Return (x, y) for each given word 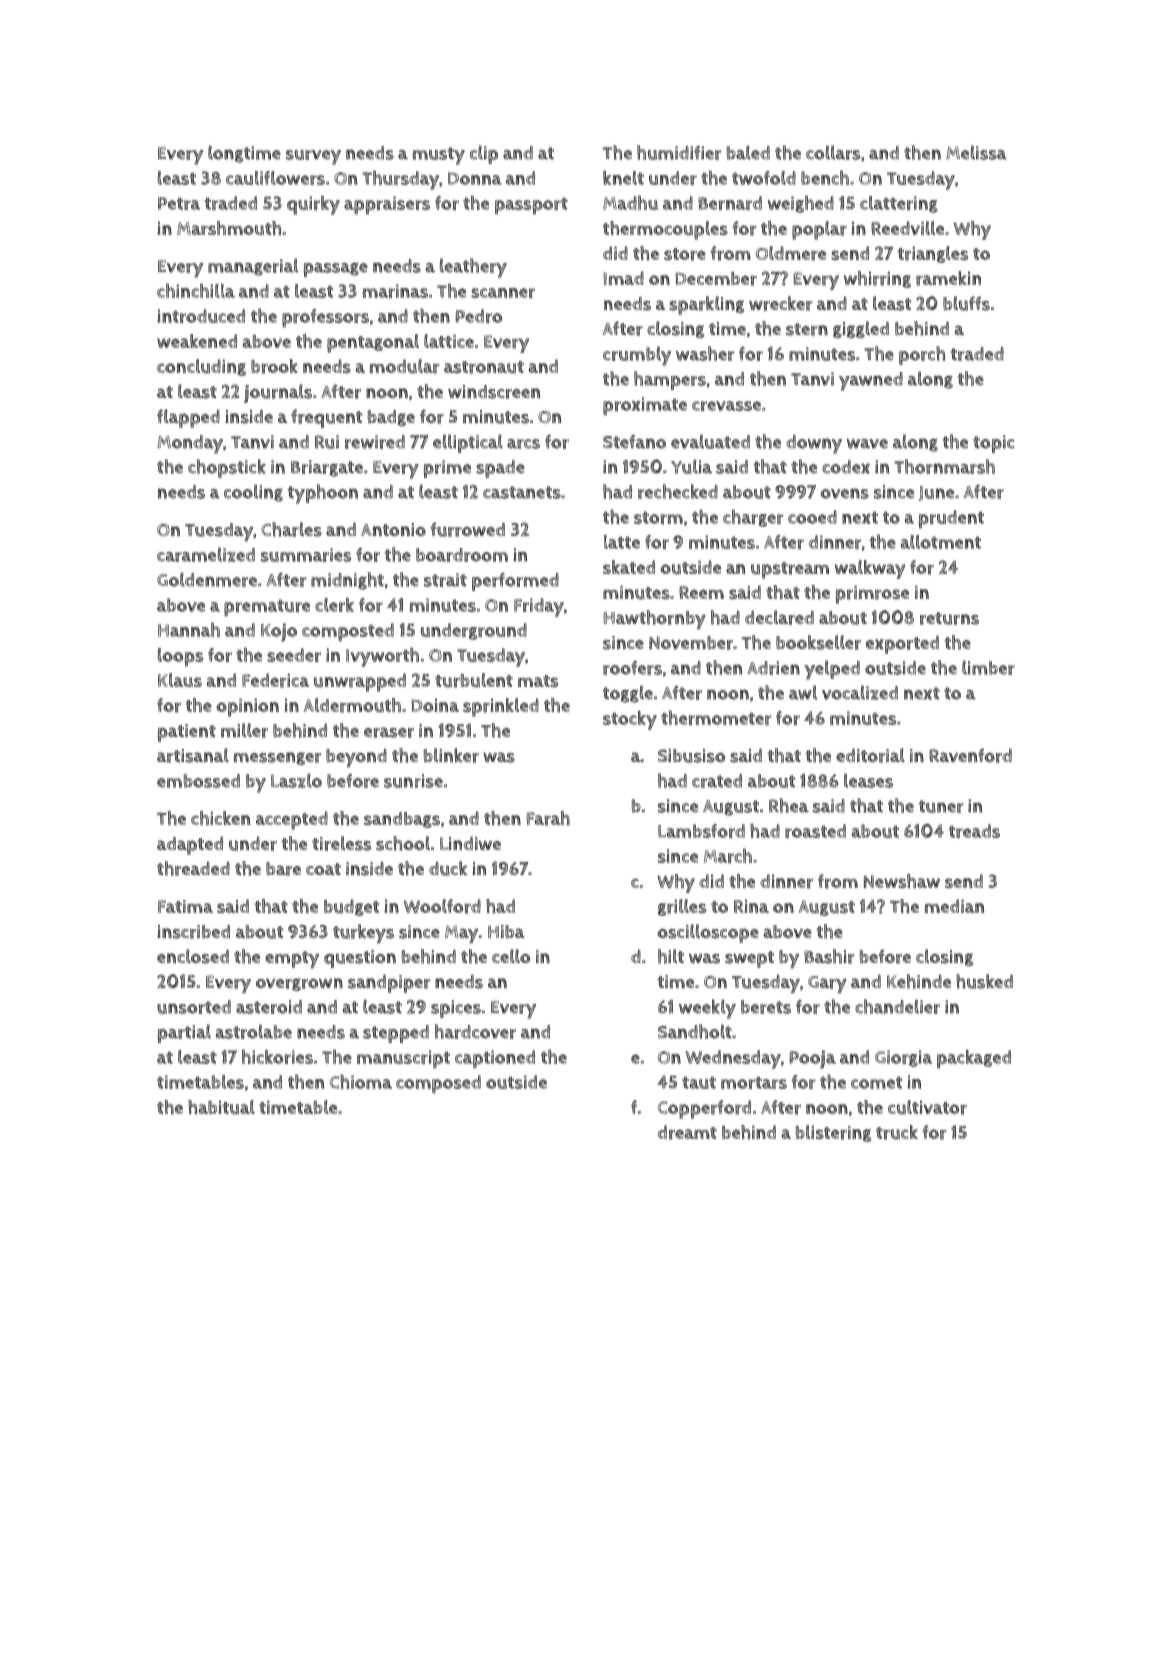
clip (484, 154)
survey (313, 157)
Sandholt (695, 1031)
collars (833, 152)
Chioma (360, 1082)
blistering (834, 1133)
